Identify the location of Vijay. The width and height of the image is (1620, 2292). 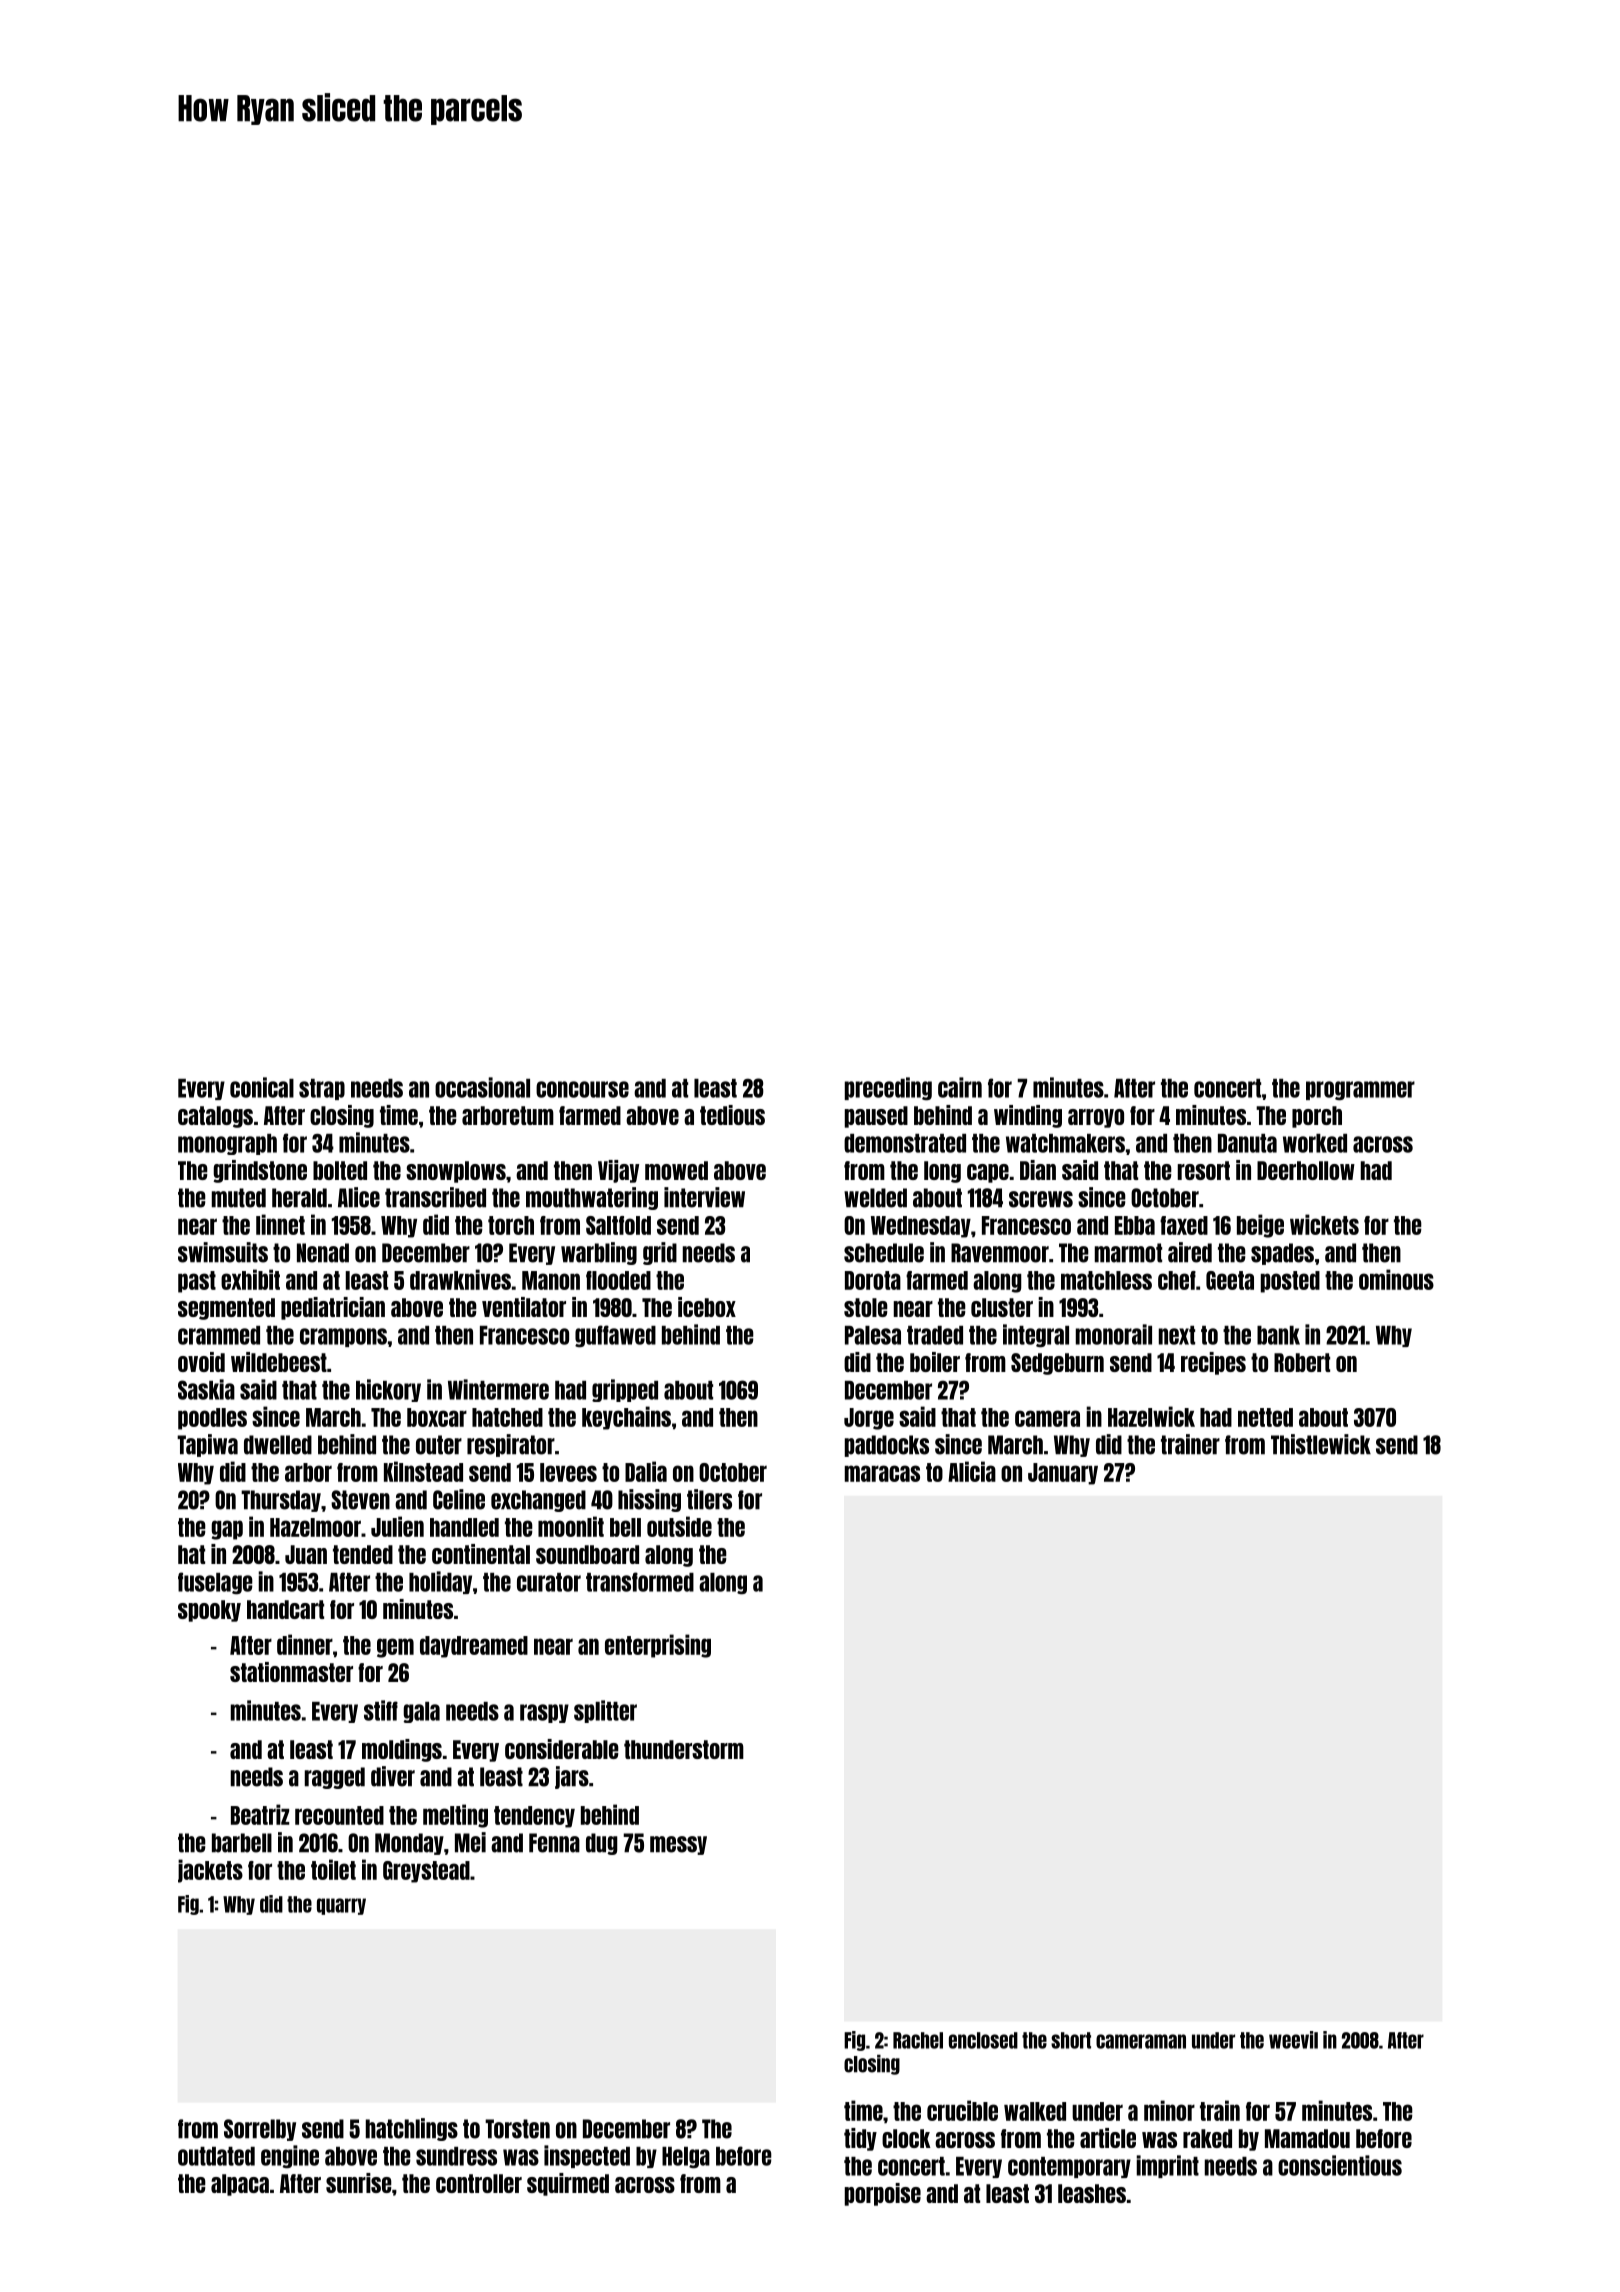
(618, 1171).
